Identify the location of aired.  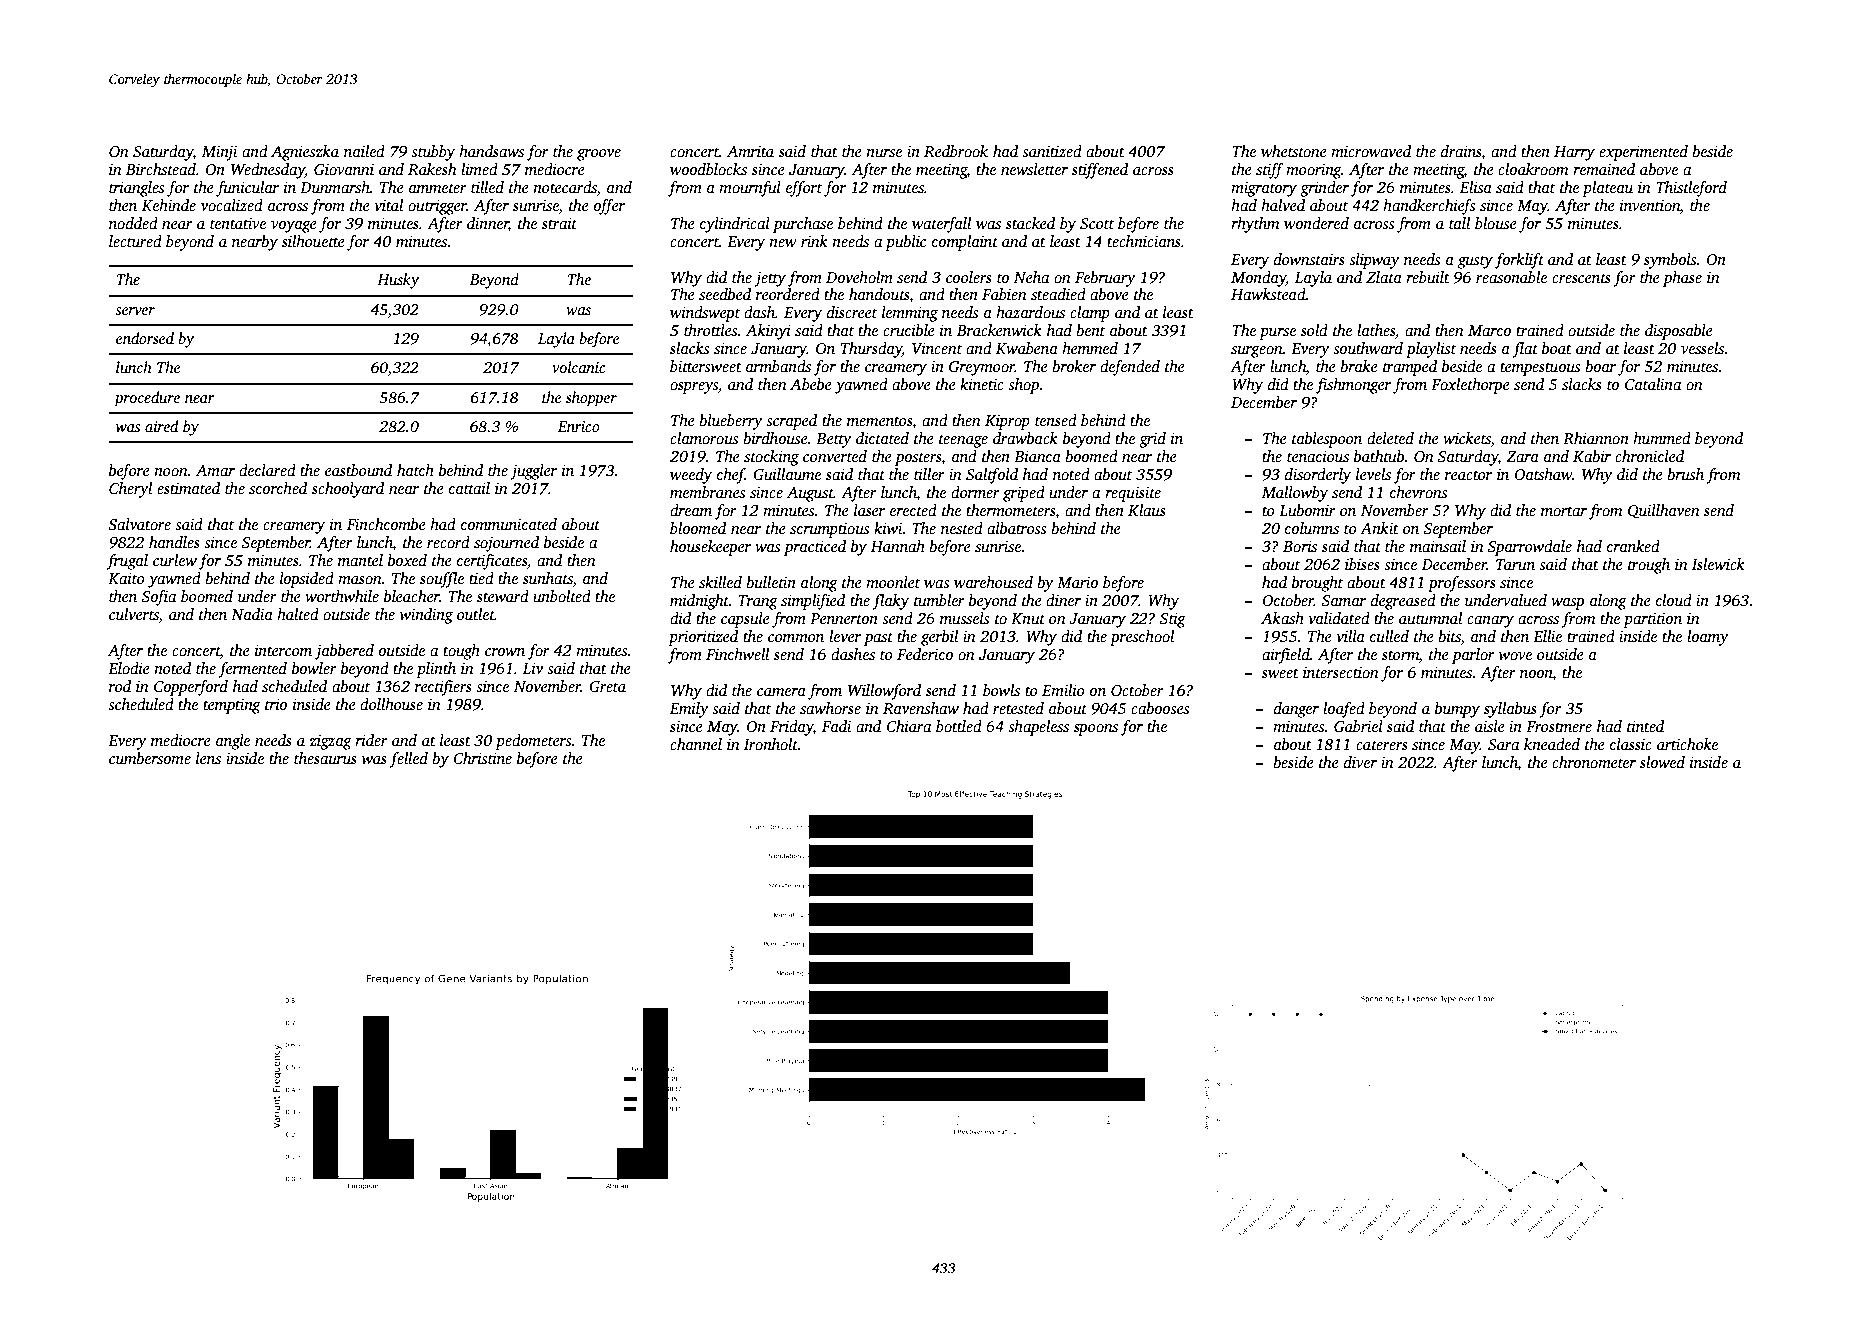
(161, 426).
